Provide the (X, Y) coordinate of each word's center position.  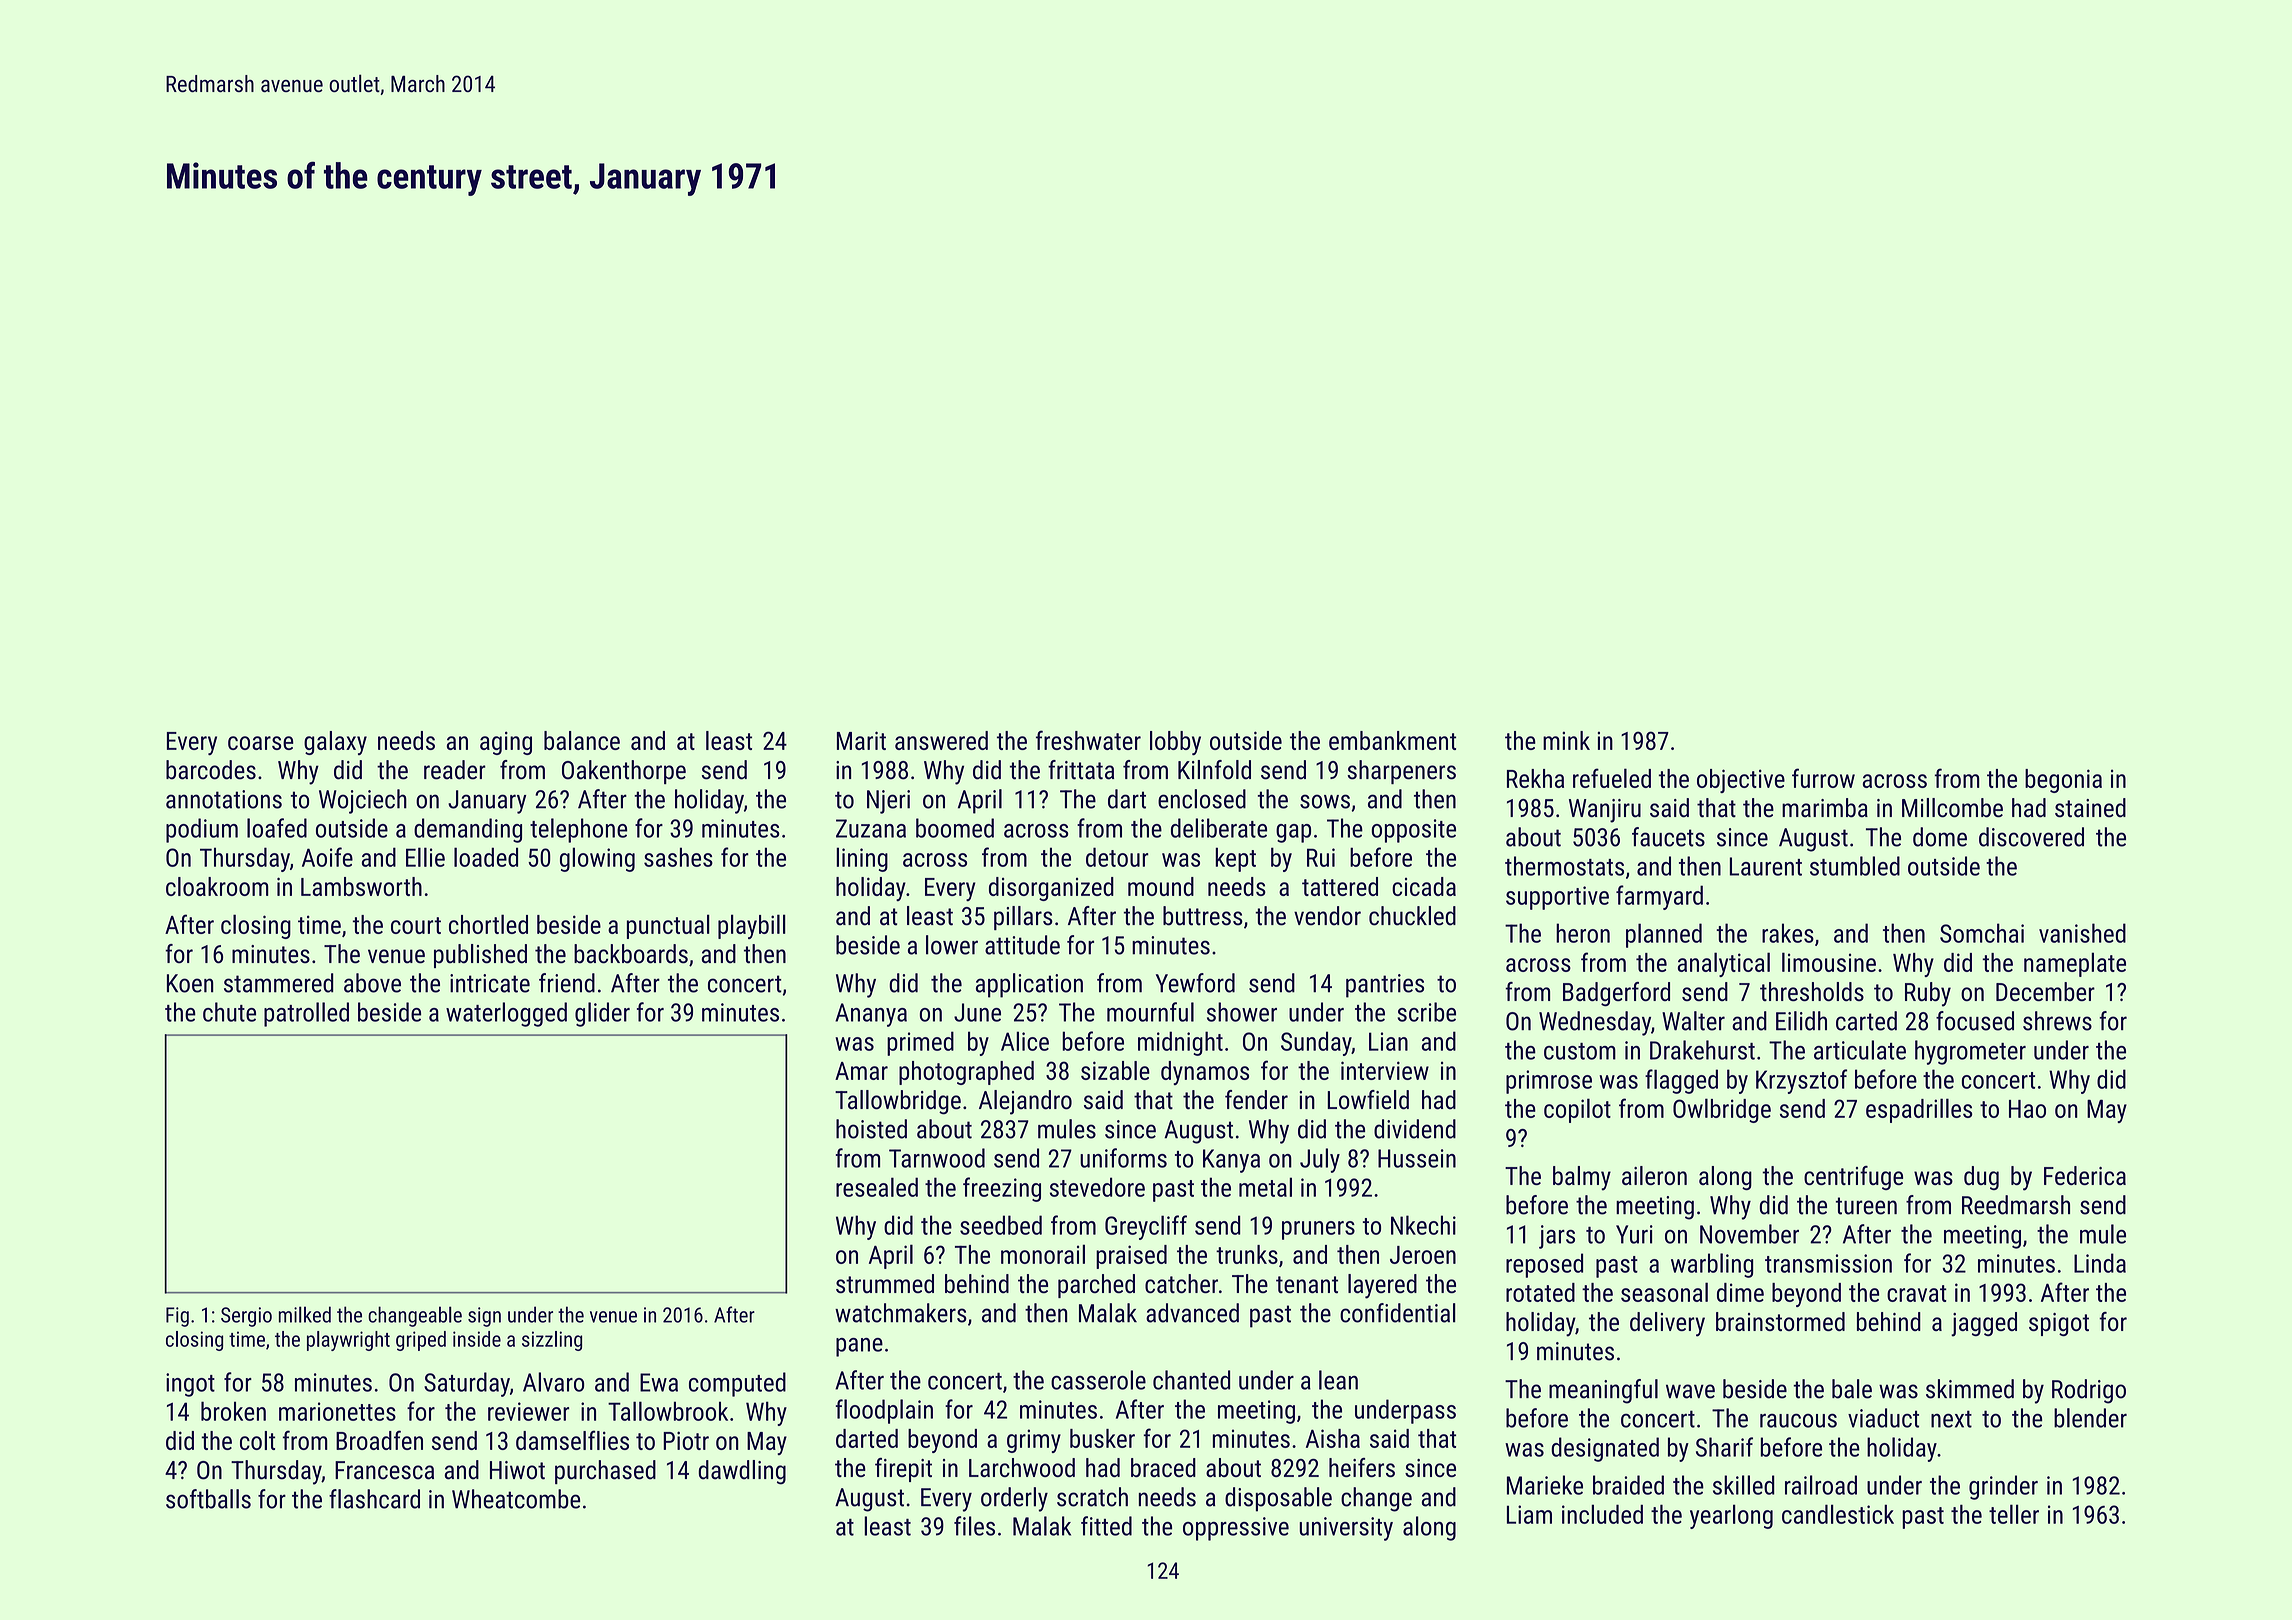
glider (602, 1014)
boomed (955, 828)
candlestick (1838, 1514)
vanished (2082, 933)
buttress (1203, 916)
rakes (1788, 933)
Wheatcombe (516, 1499)
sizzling (552, 1341)
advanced (1192, 1313)
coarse (261, 743)
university (1346, 1529)
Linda (2100, 1263)
